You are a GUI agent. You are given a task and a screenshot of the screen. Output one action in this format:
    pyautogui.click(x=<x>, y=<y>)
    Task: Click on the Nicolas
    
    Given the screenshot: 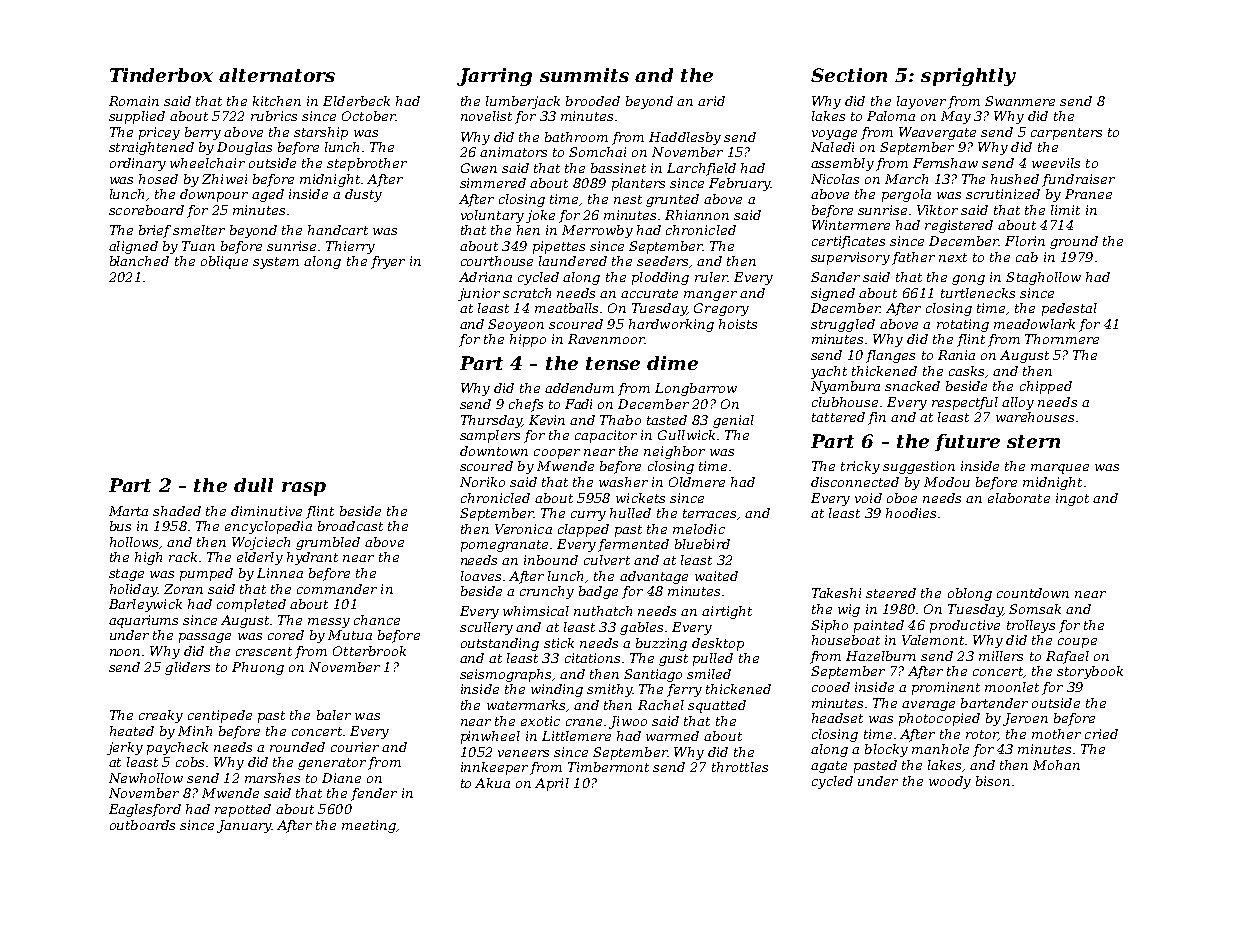 What is the action you would take?
    pyautogui.click(x=835, y=179)
